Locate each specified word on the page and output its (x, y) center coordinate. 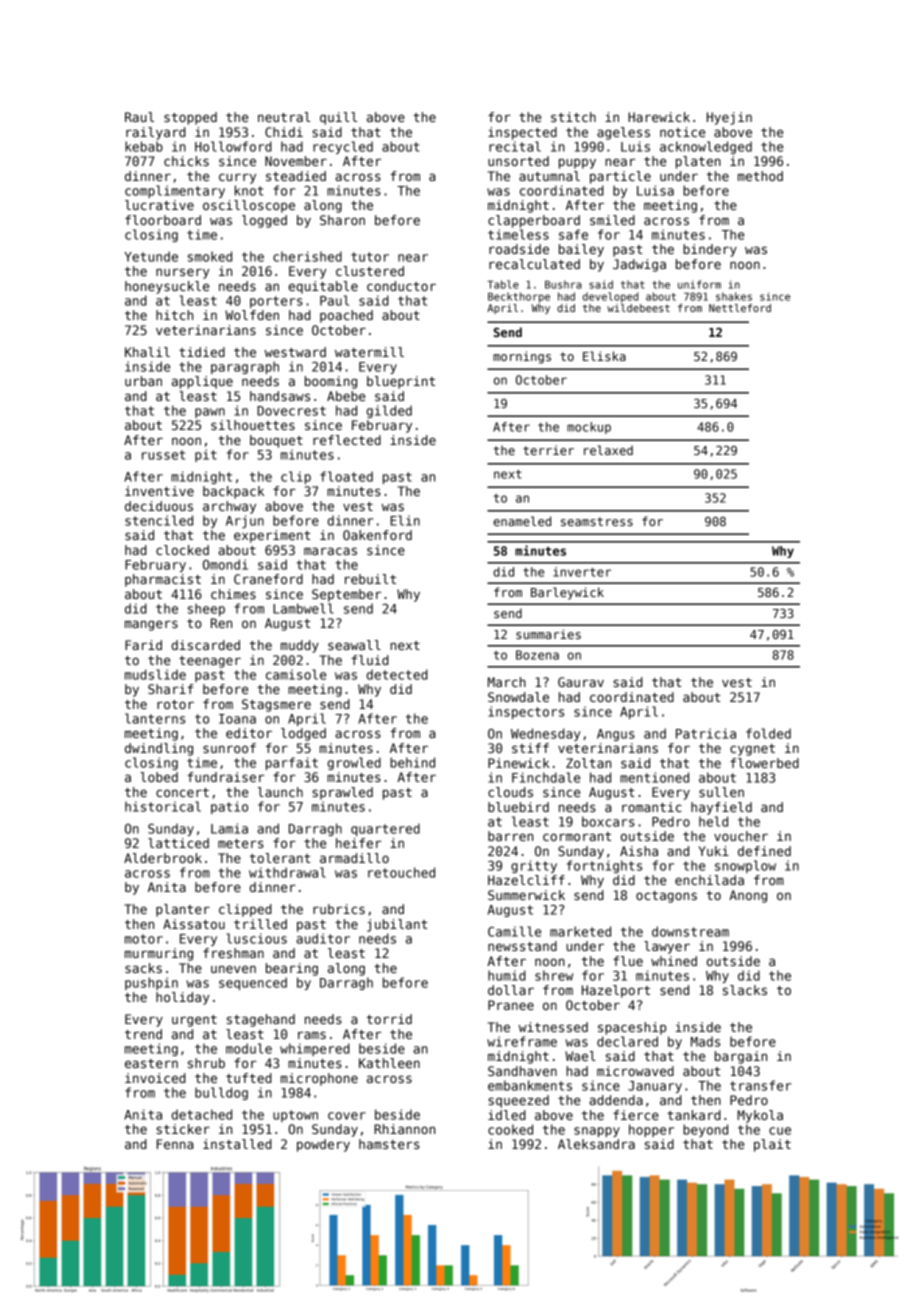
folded (768, 733)
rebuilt (370, 579)
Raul (139, 117)
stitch (573, 117)
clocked (182, 550)
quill (338, 118)
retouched (401, 872)
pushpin (151, 983)
